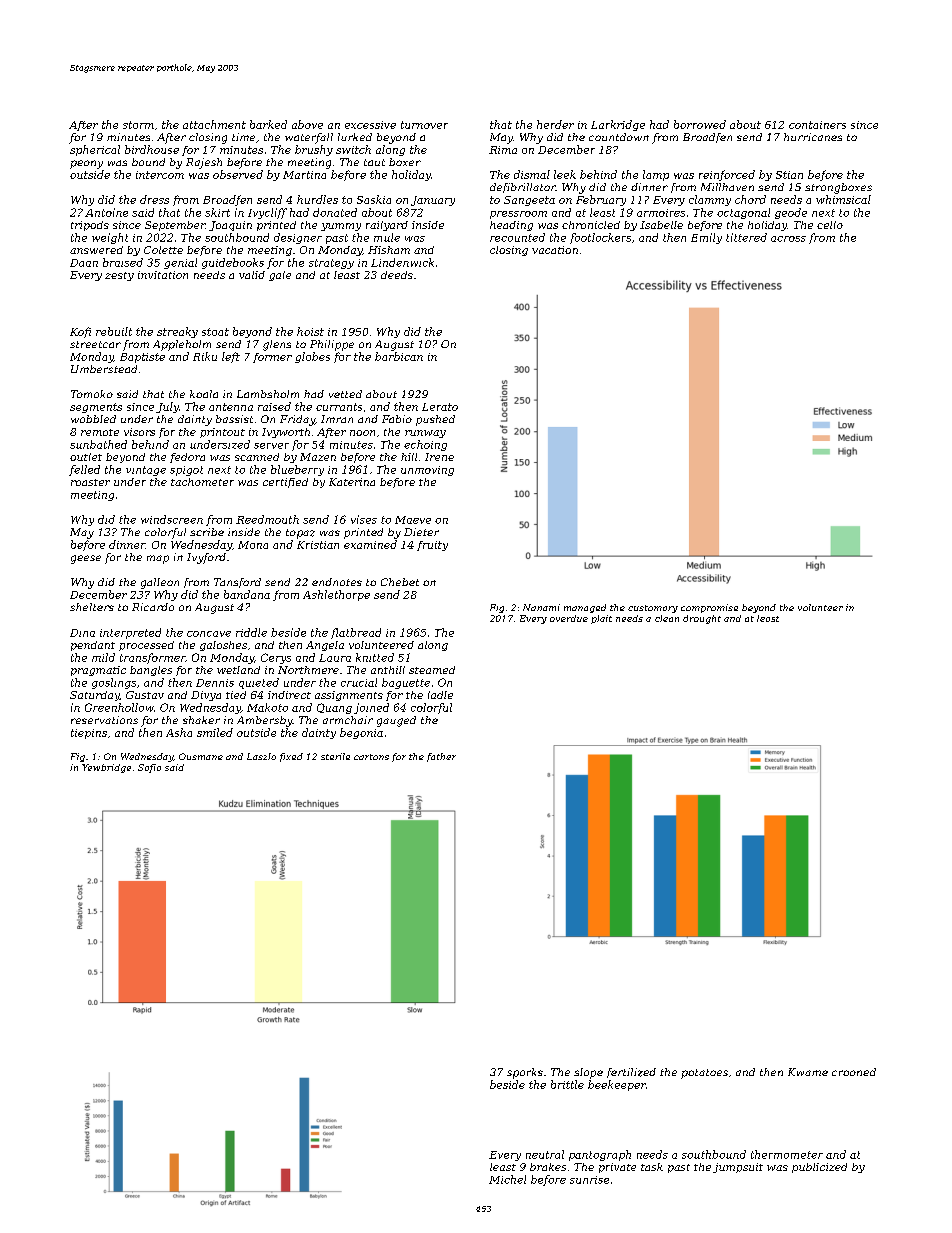 Image resolution: width=952 pixels, height=1233 pixels. Describe the element at coordinates (405, 162) in the screenshot. I see `boxer` at that location.
